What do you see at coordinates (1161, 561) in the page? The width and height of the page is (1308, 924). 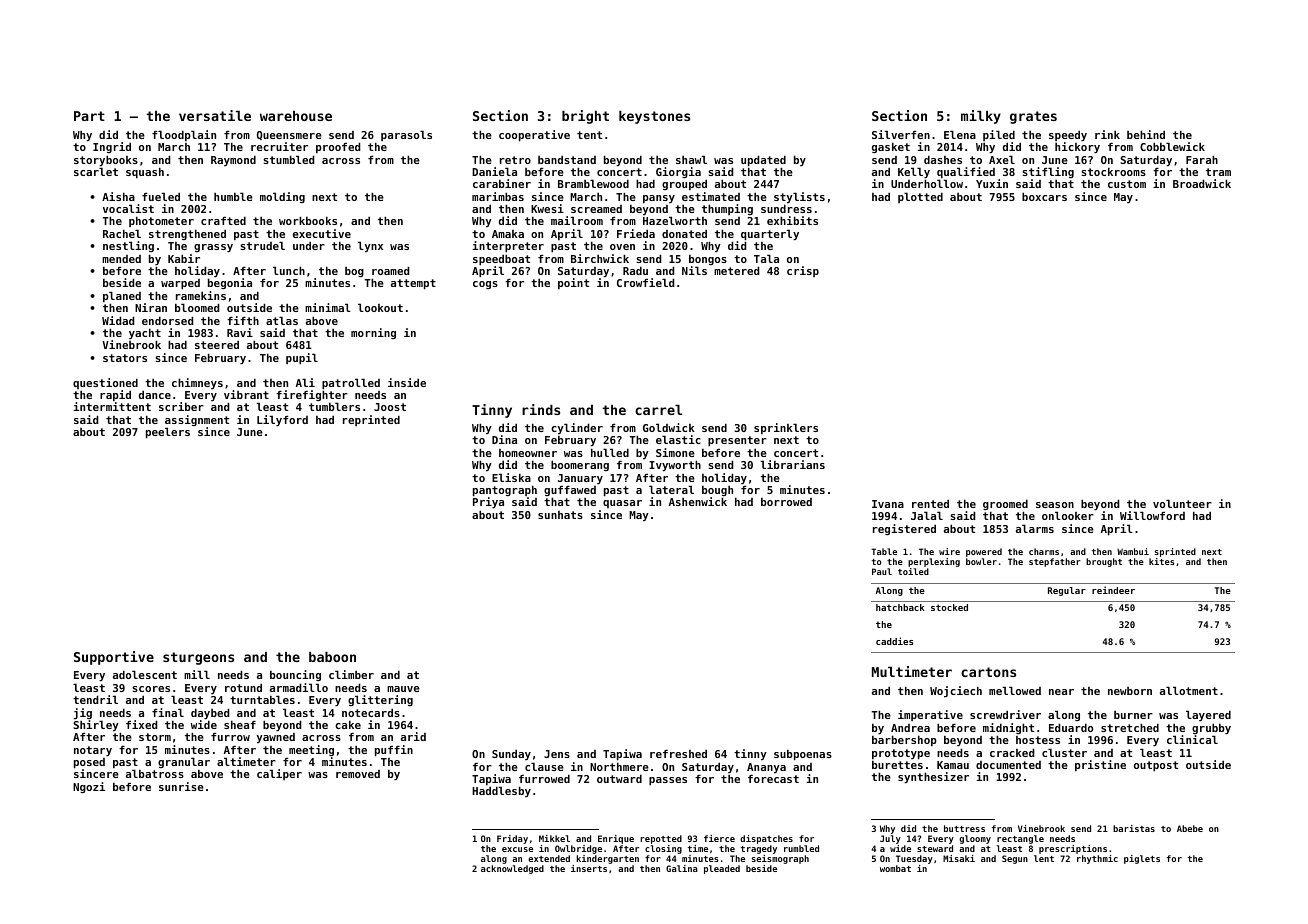 I see `kites` at bounding box center [1161, 561].
